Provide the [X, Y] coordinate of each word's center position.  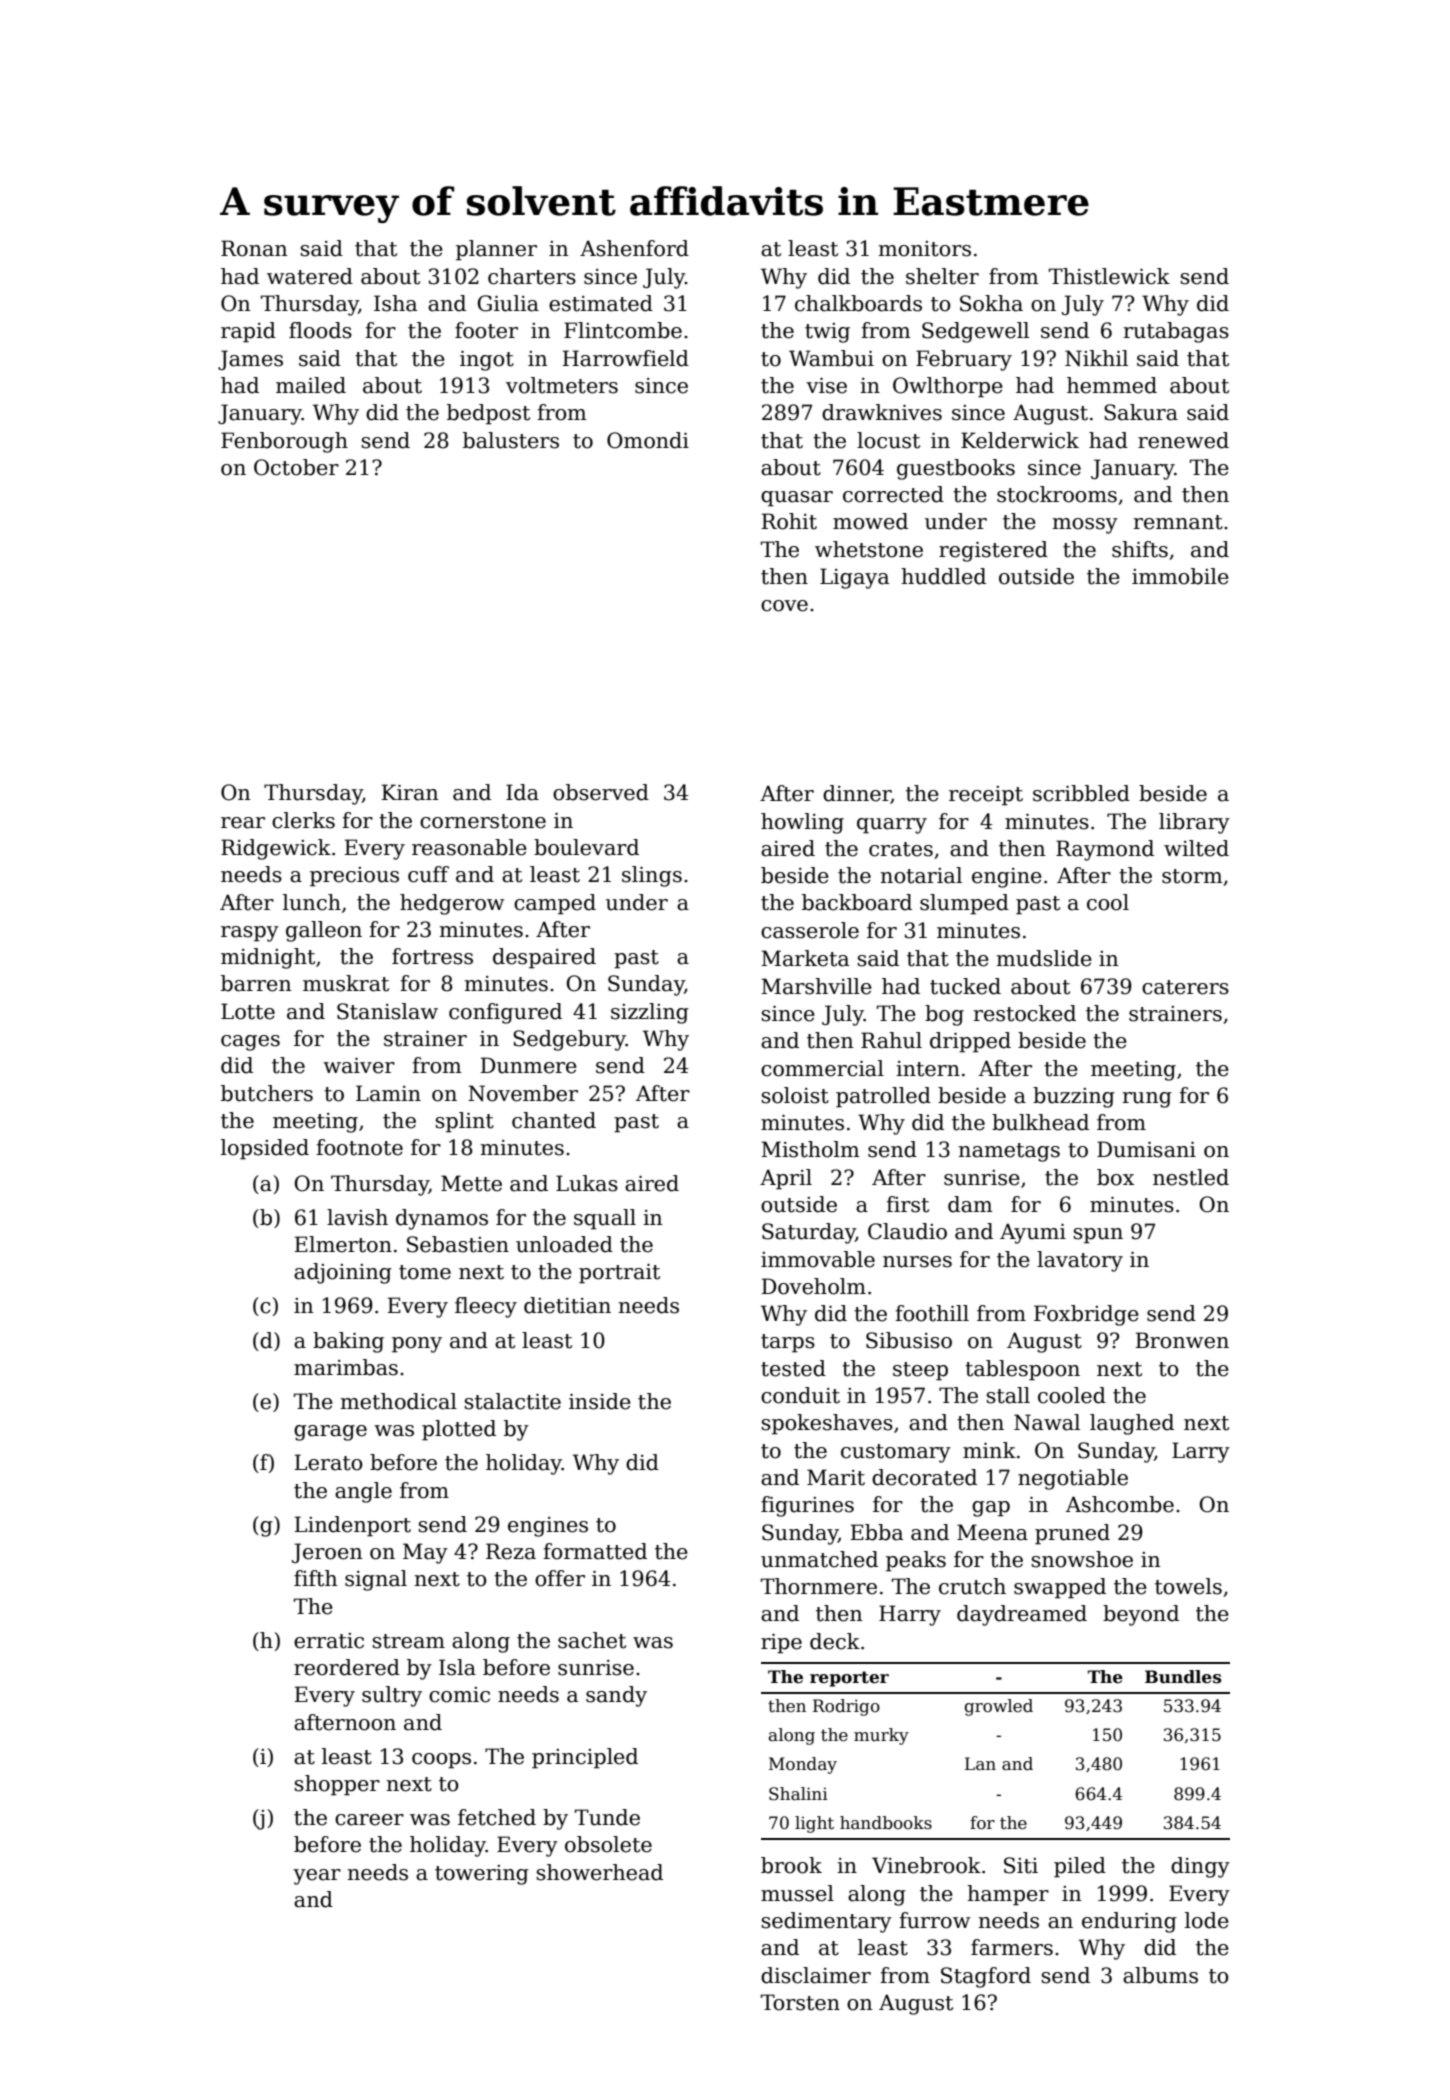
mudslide [1044, 958]
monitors [925, 249]
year [317, 1877]
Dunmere [528, 1065]
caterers [1185, 987]
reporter [849, 1679]
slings [652, 876]
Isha [396, 303]
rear [243, 823]
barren [256, 983]
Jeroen [327, 1553]
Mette [471, 1183]
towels [1188, 1586]
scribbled [1081, 793]
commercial [822, 1068]
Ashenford [634, 248]
